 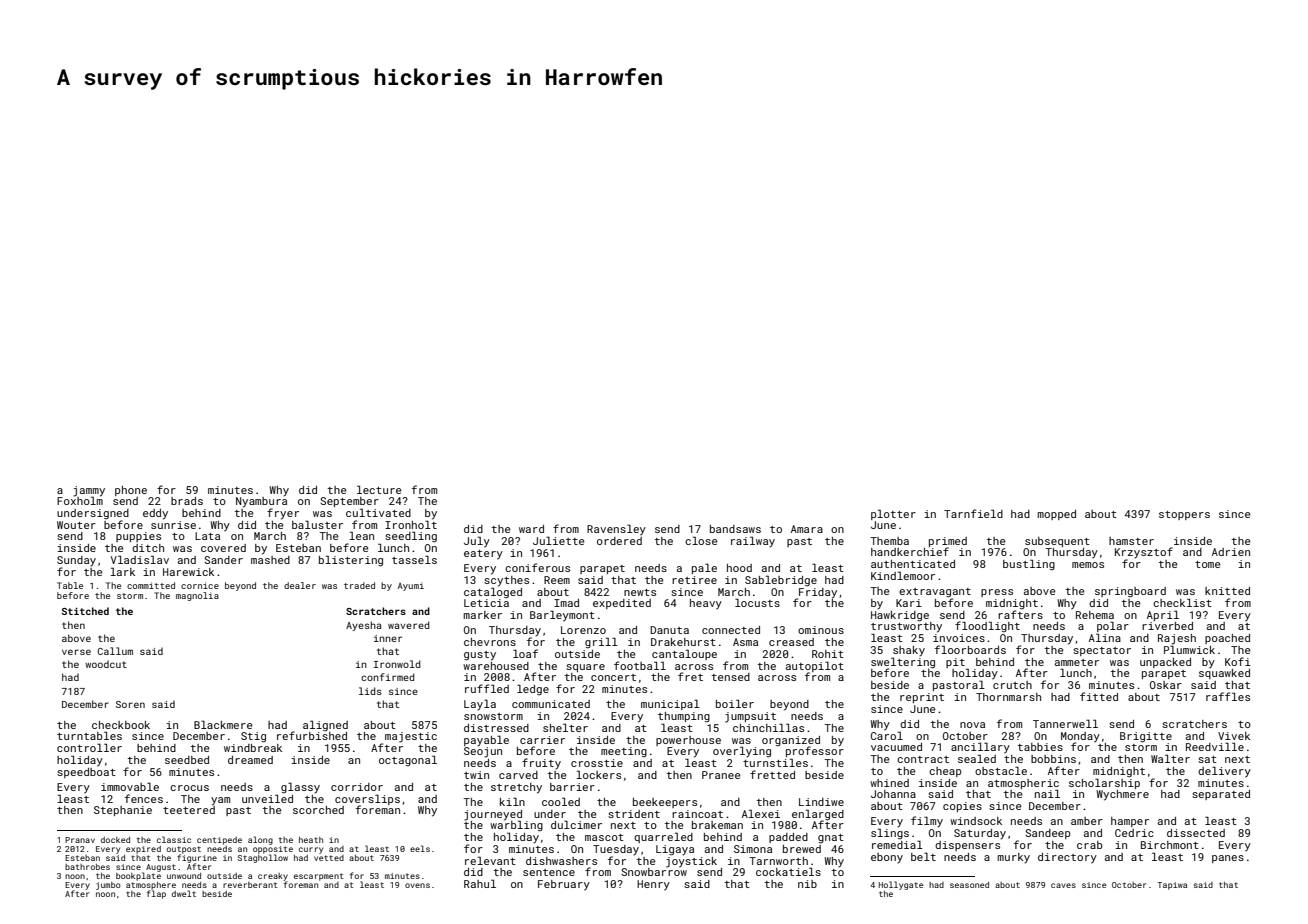 I want to click on Rahul, so click(x=480, y=883).
